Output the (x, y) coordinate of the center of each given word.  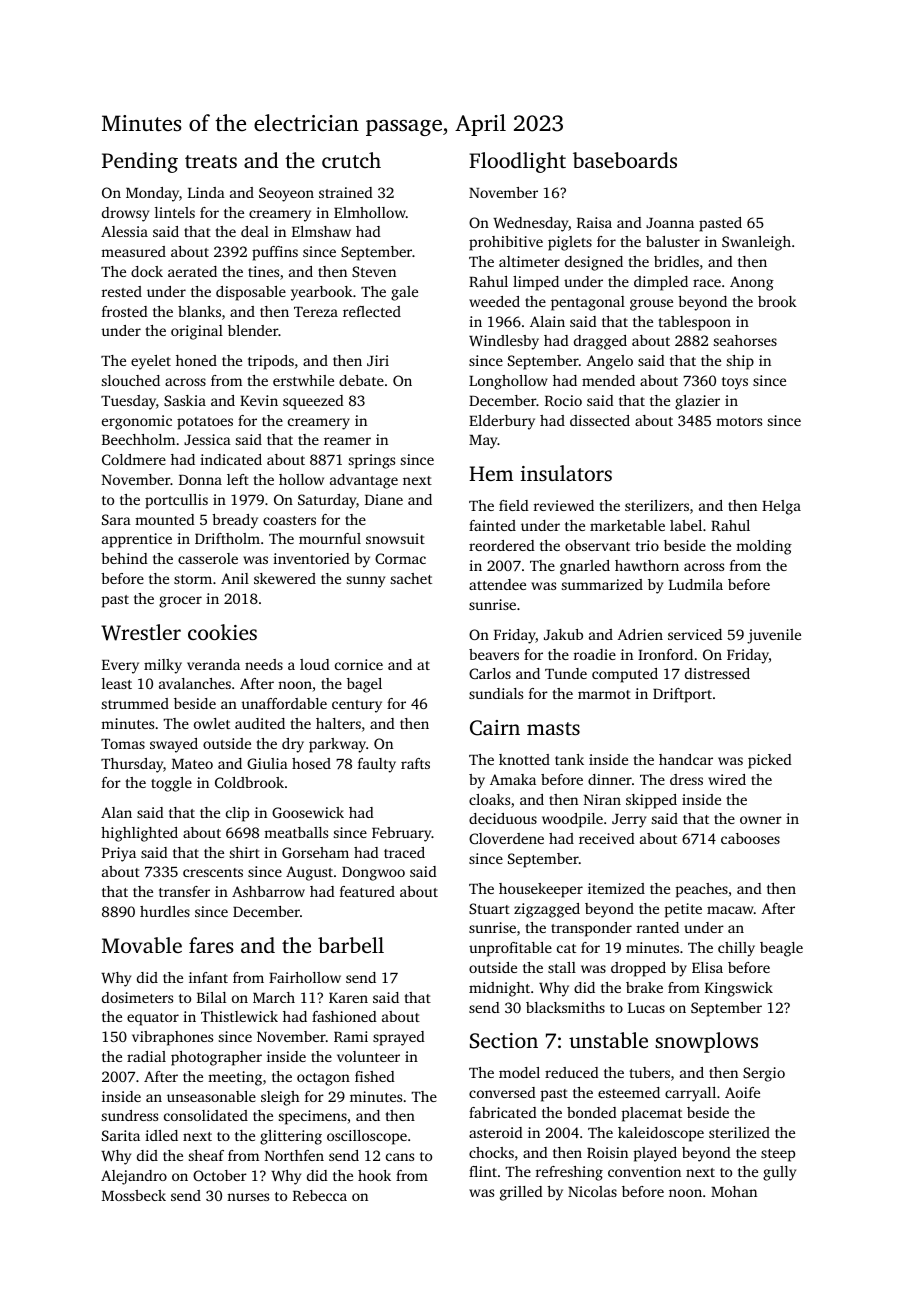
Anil (235, 578)
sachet (411, 578)
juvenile (774, 636)
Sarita (121, 1135)
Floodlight (517, 162)
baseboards (625, 160)
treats (211, 161)
